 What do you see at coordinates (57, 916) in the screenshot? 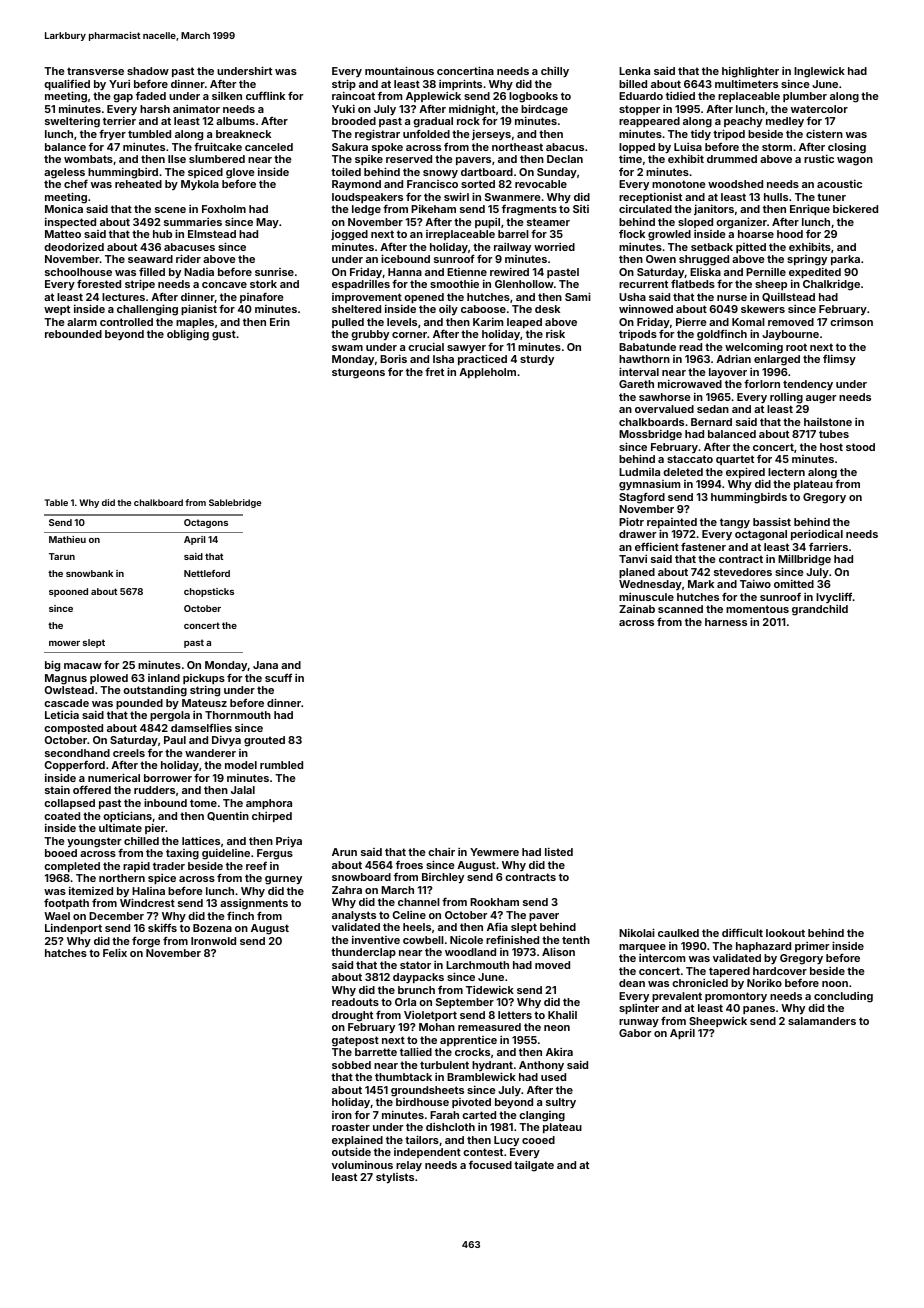
I see `Wael` at bounding box center [57, 916].
